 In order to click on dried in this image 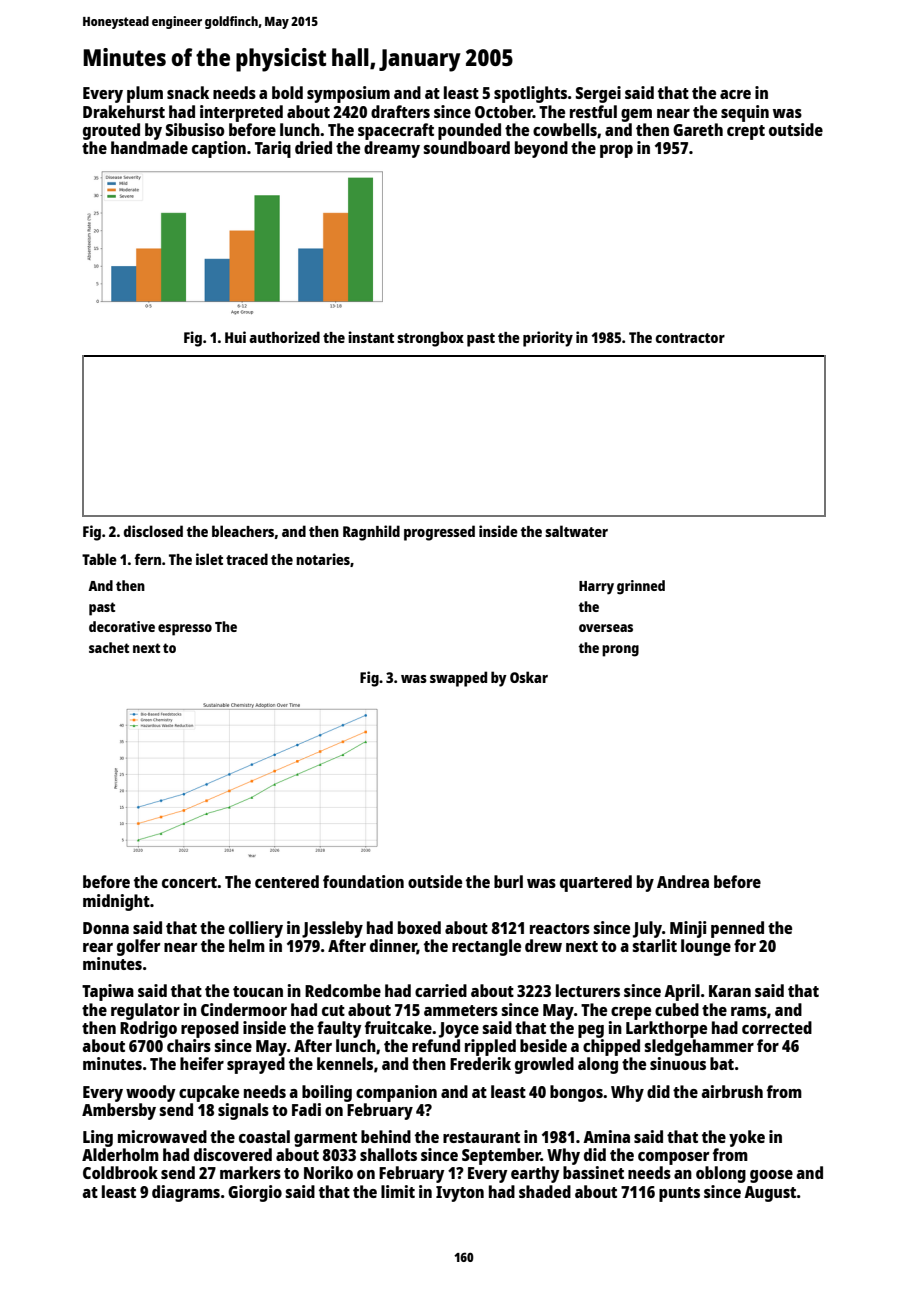, I will do `click(313, 147)`.
